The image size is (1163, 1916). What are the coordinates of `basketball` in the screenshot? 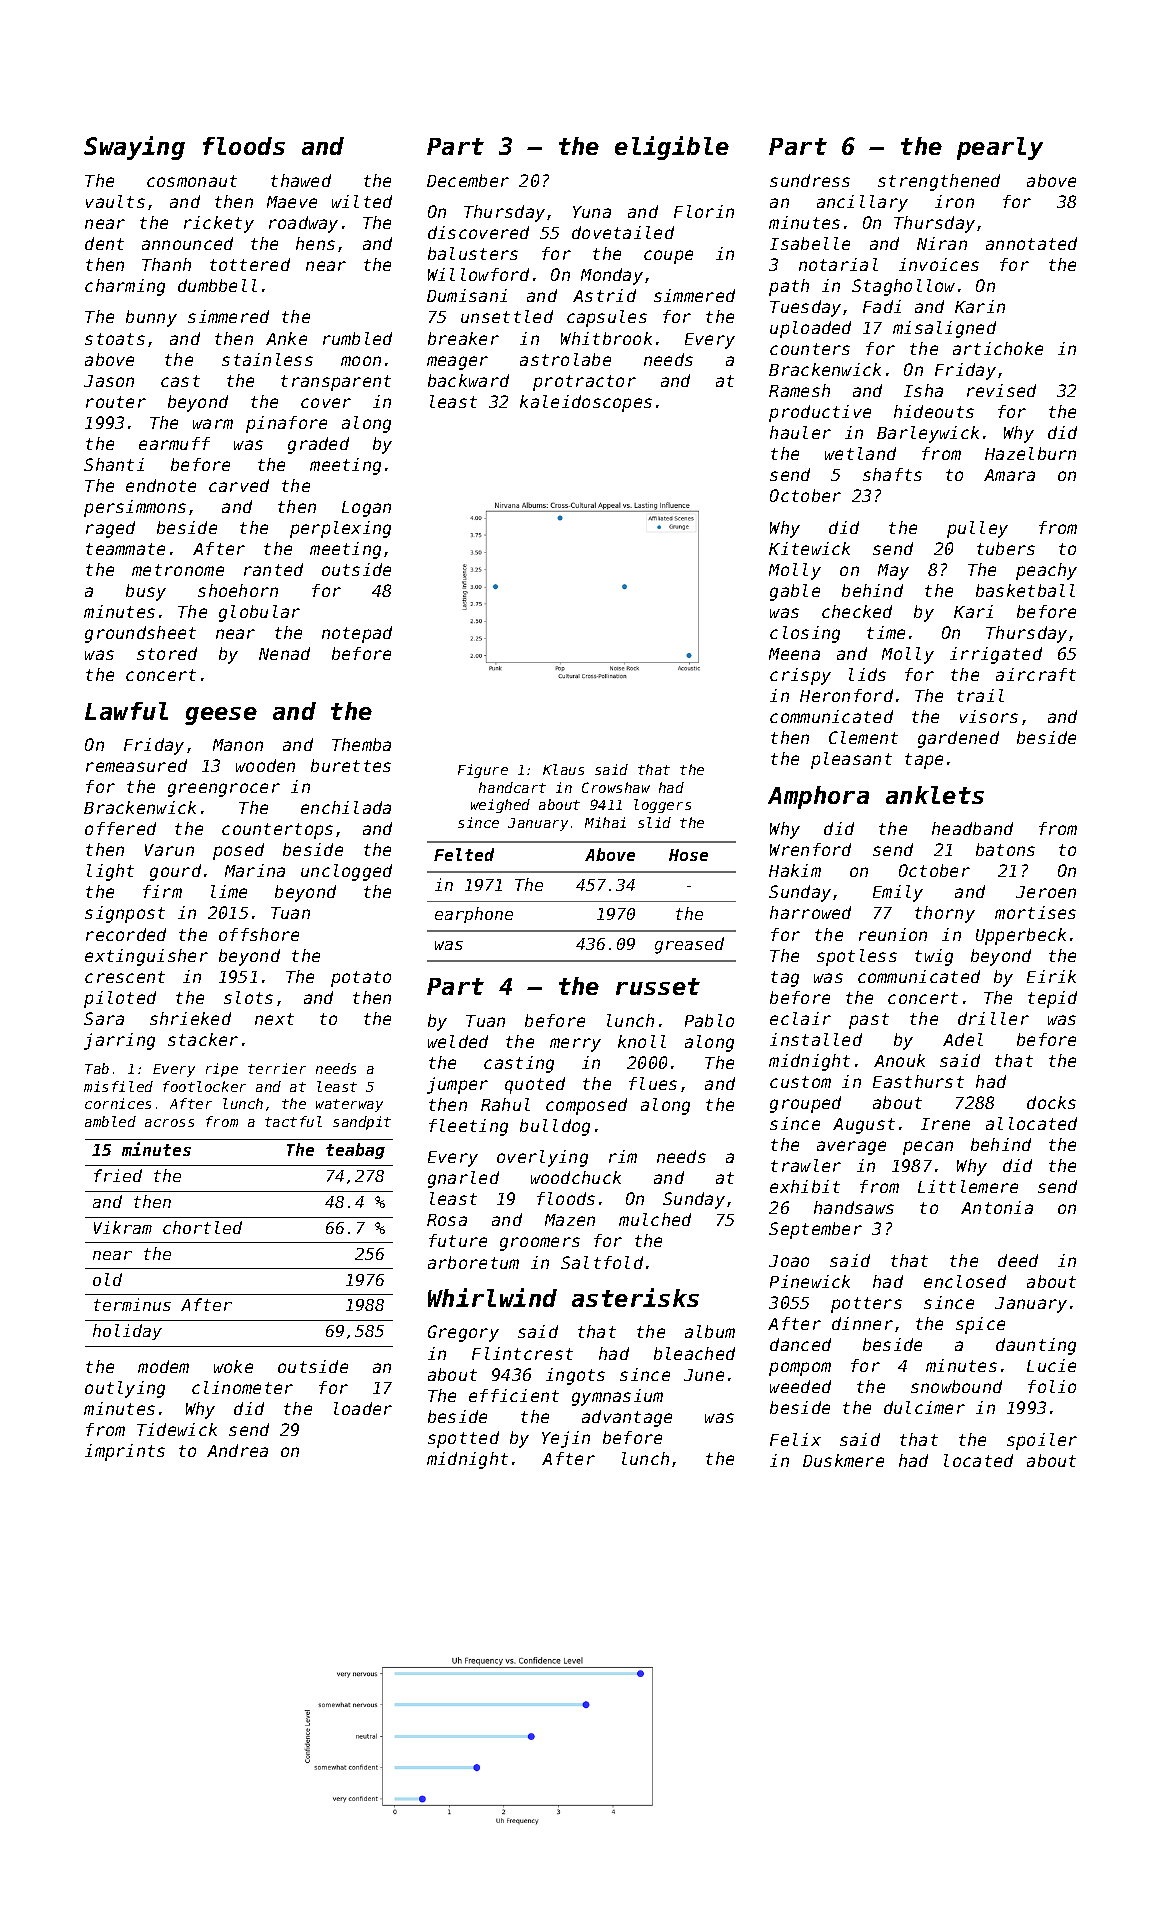 It's located at (1025, 590).
